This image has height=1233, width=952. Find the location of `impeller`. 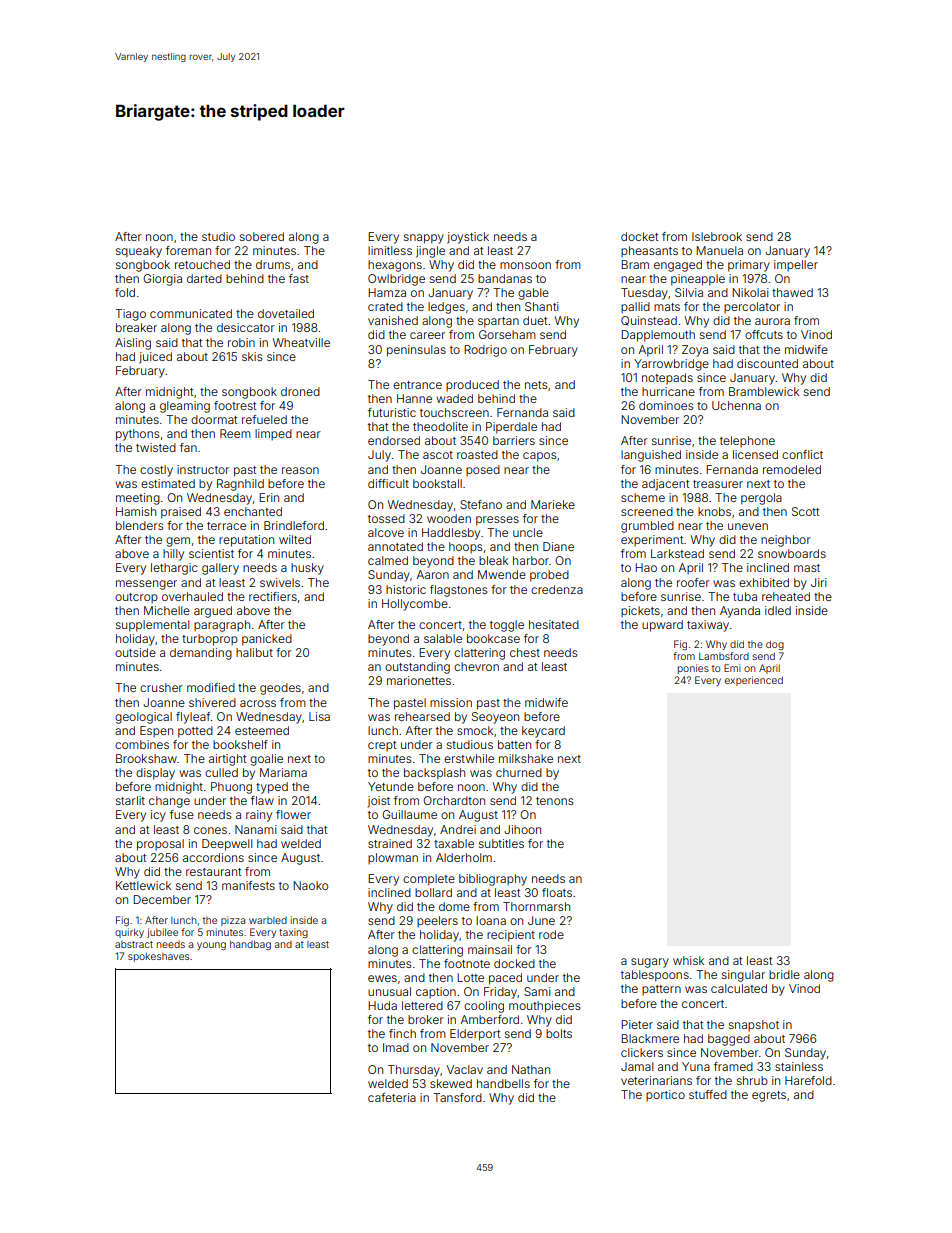

impeller is located at coordinates (796, 265).
